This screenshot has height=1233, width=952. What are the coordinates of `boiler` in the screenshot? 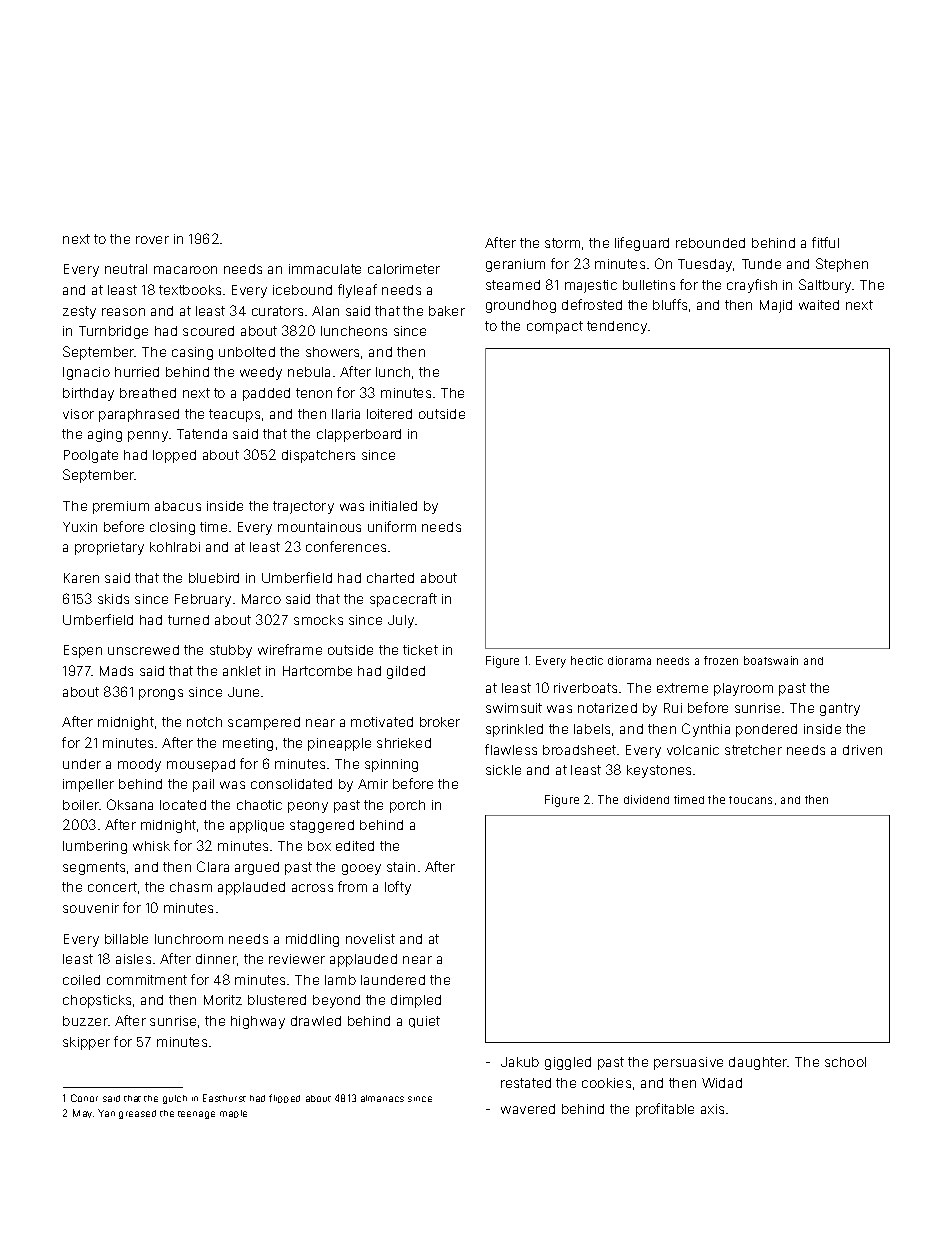 It's located at (81, 805).
